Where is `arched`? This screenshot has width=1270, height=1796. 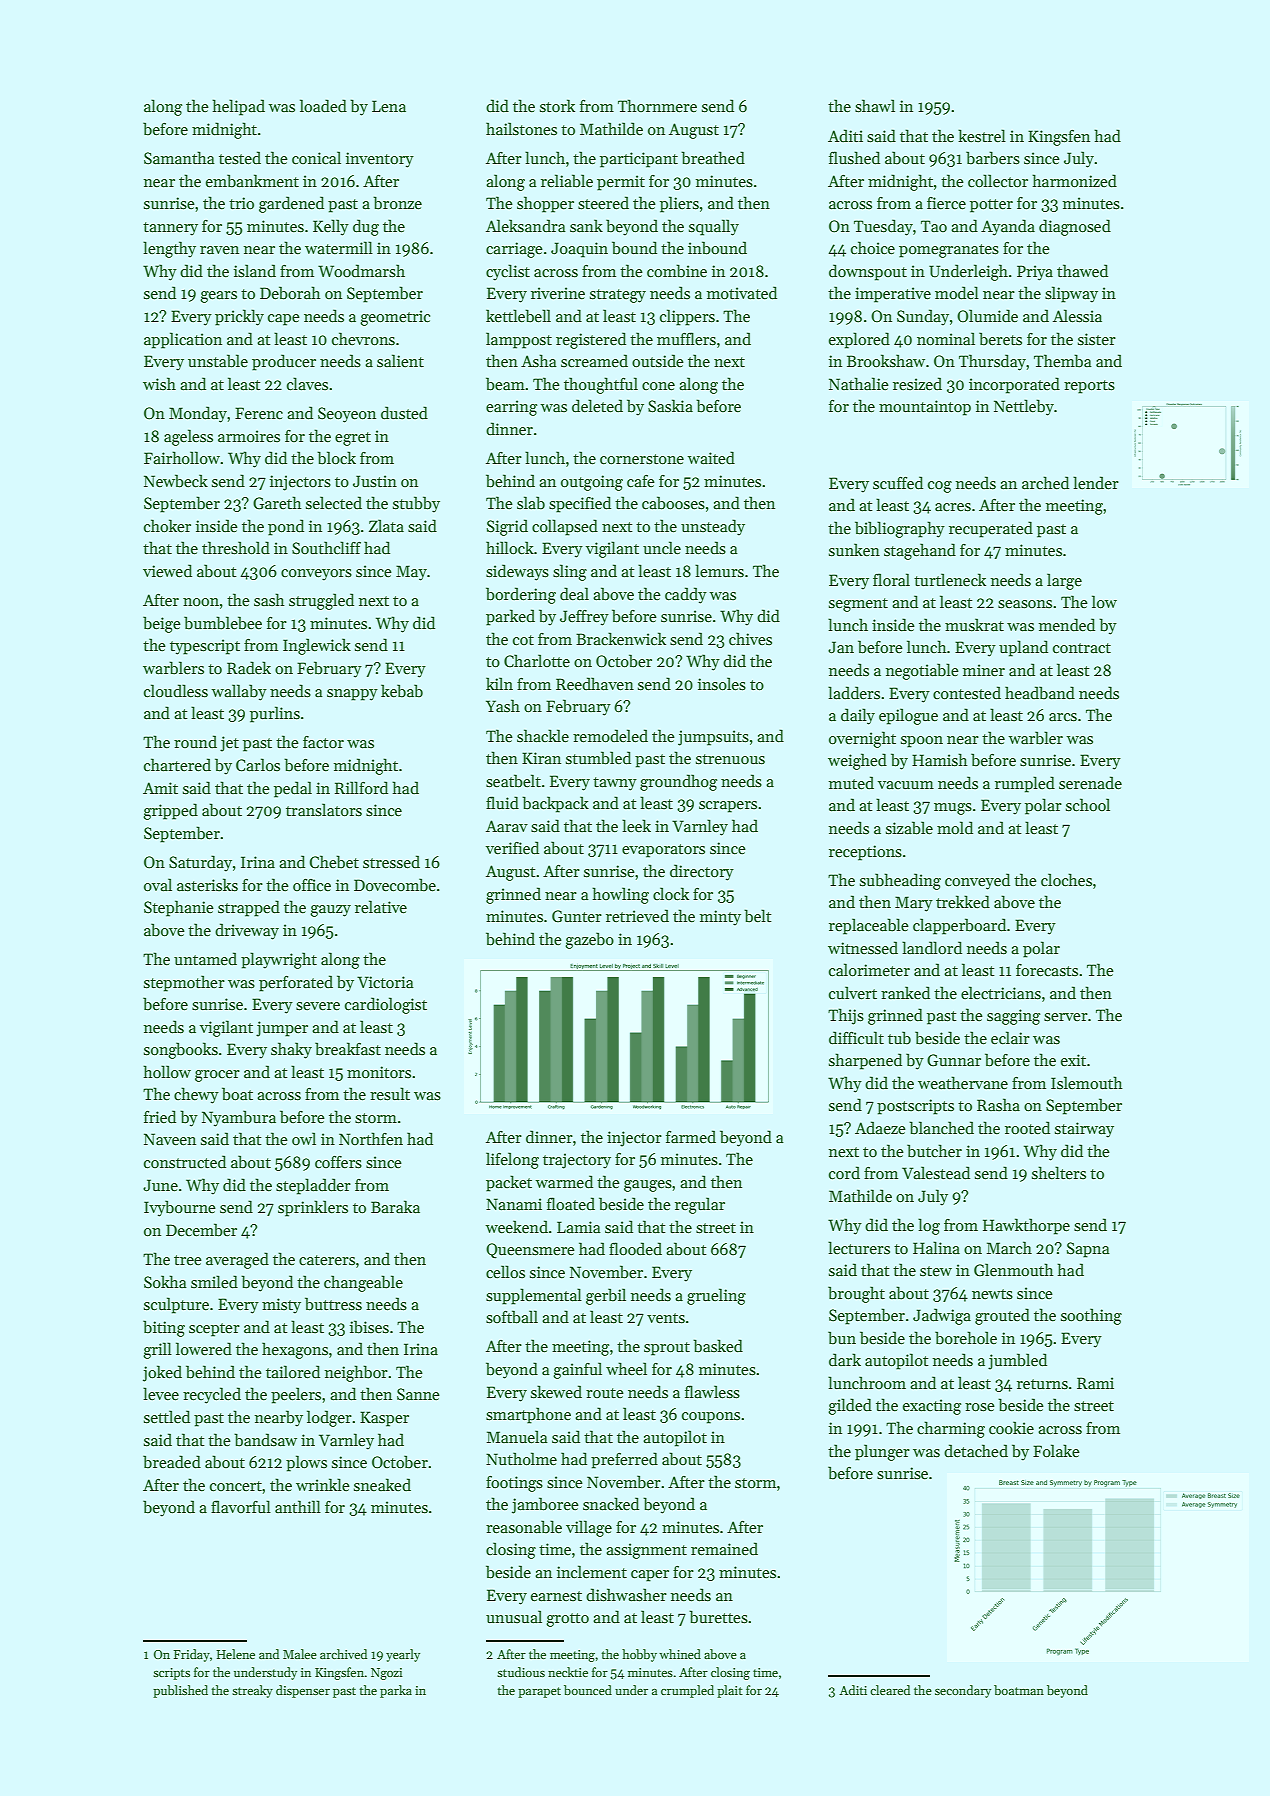
arched is located at coordinates (1045, 482).
